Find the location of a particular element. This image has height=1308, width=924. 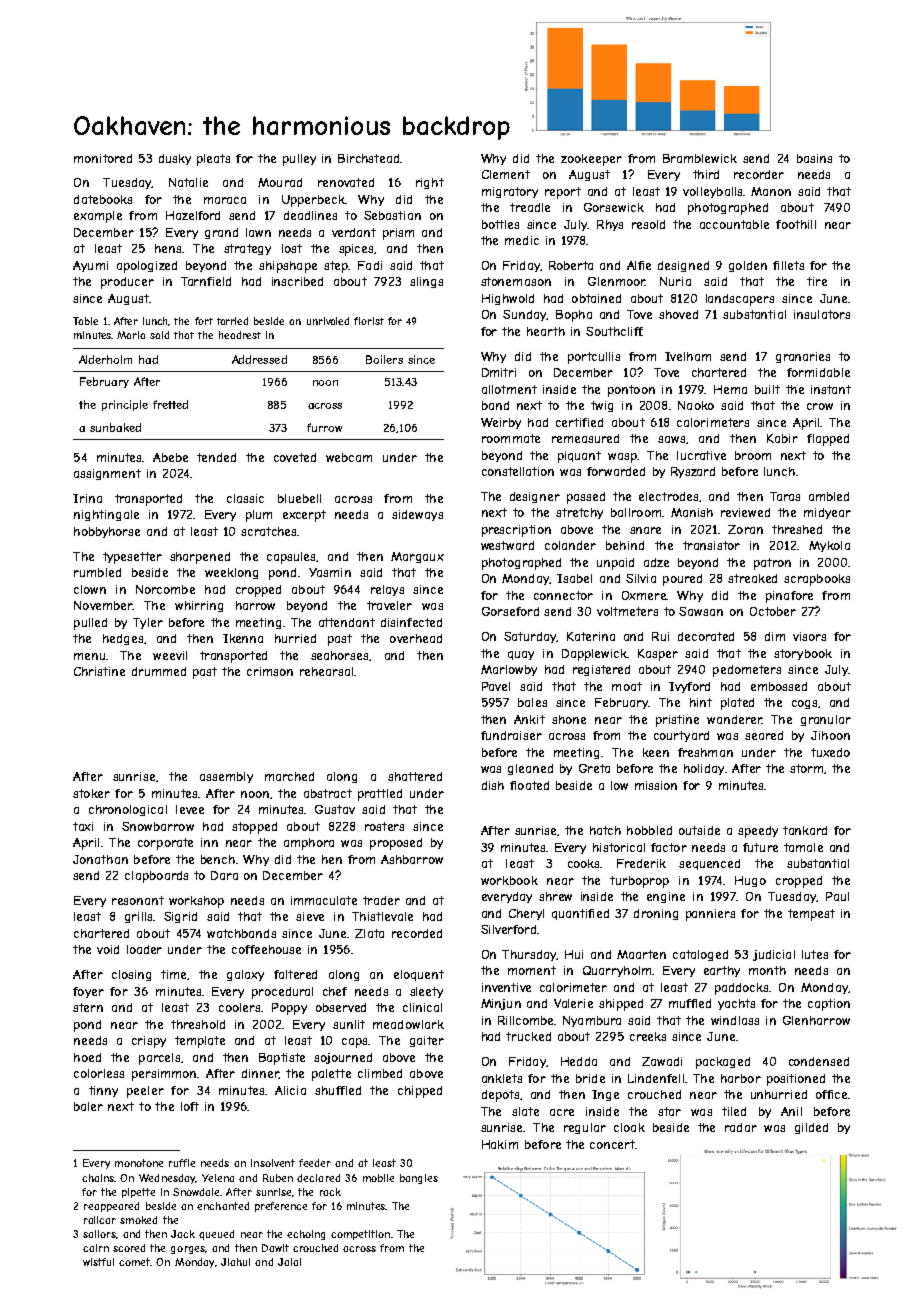

void is located at coordinates (108, 949).
